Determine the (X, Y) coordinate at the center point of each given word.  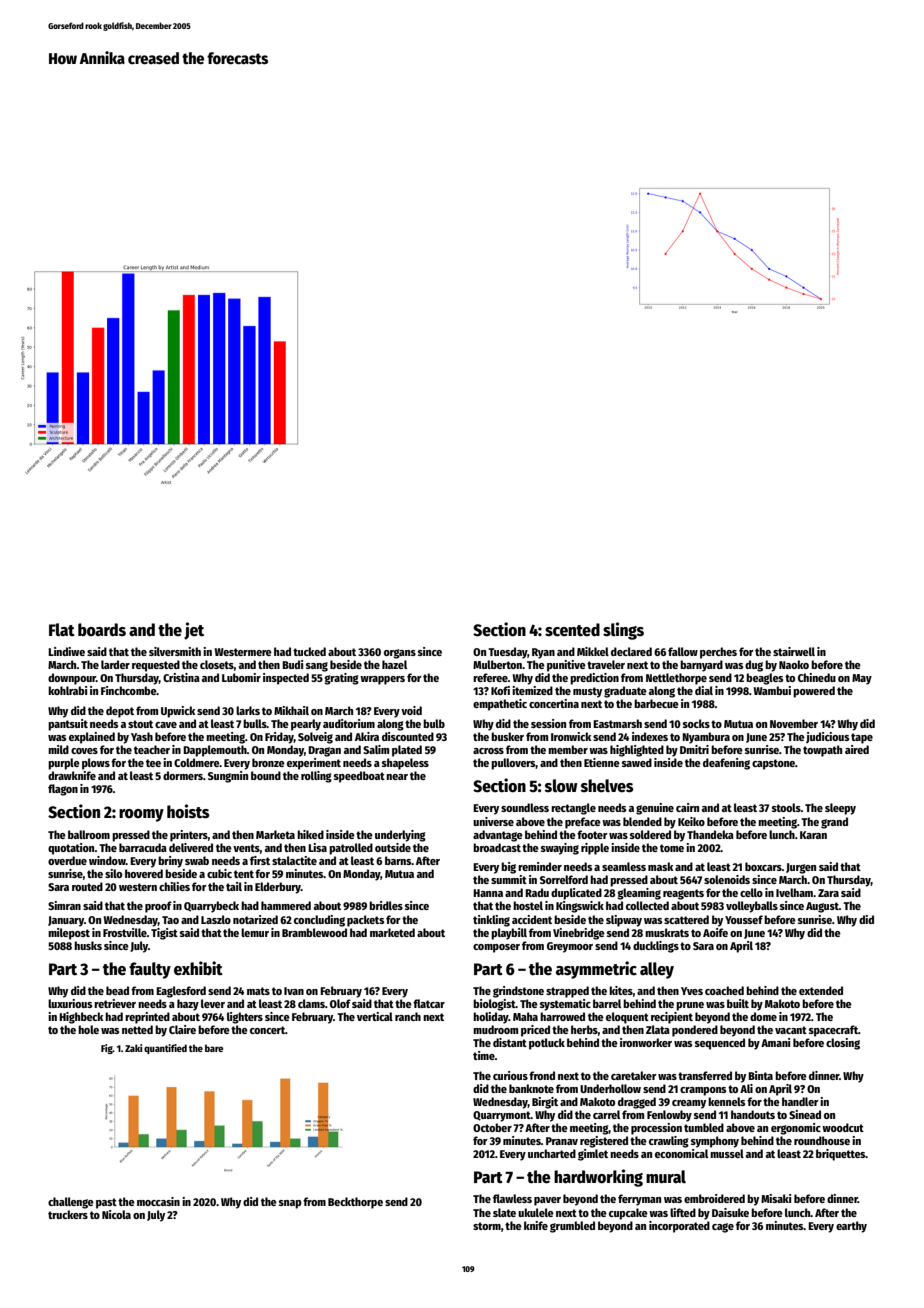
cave (166, 725)
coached (724, 990)
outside (393, 847)
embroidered (714, 1198)
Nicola (116, 1214)
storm (487, 1226)
